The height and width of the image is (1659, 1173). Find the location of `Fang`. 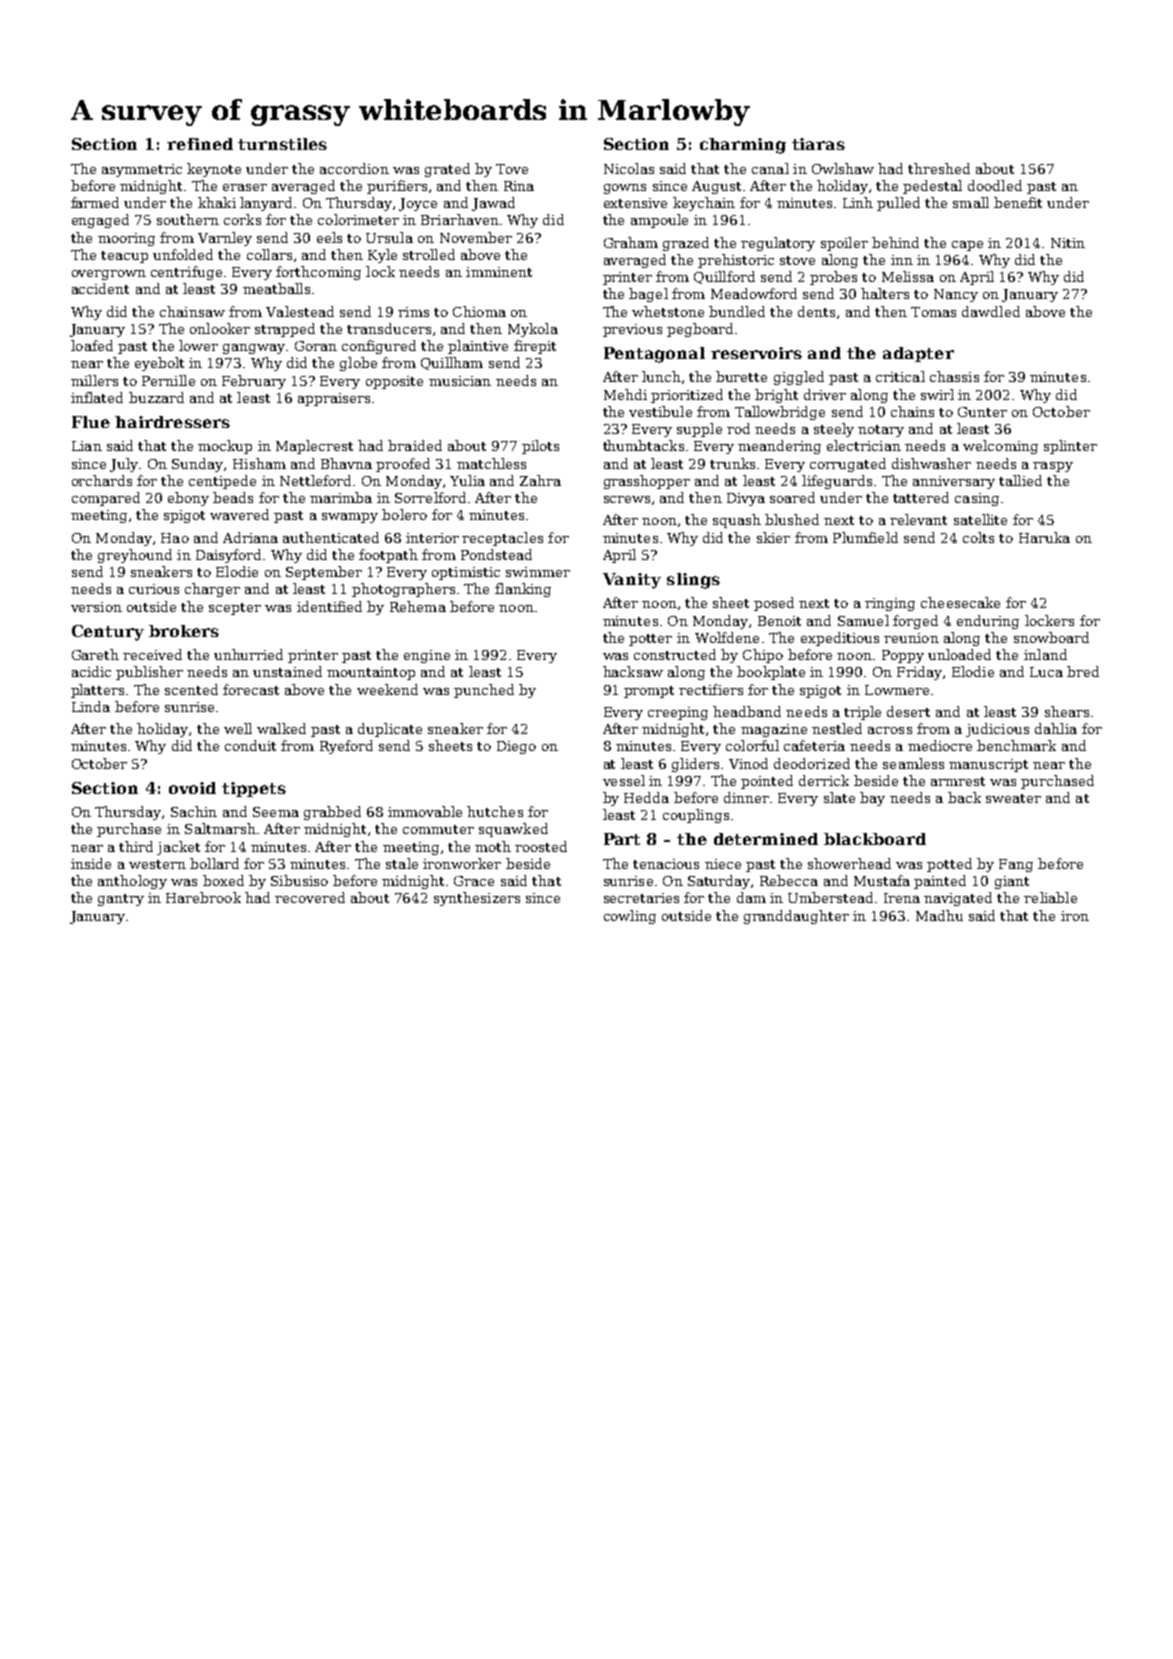

Fang is located at coordinates (1016, 865).
